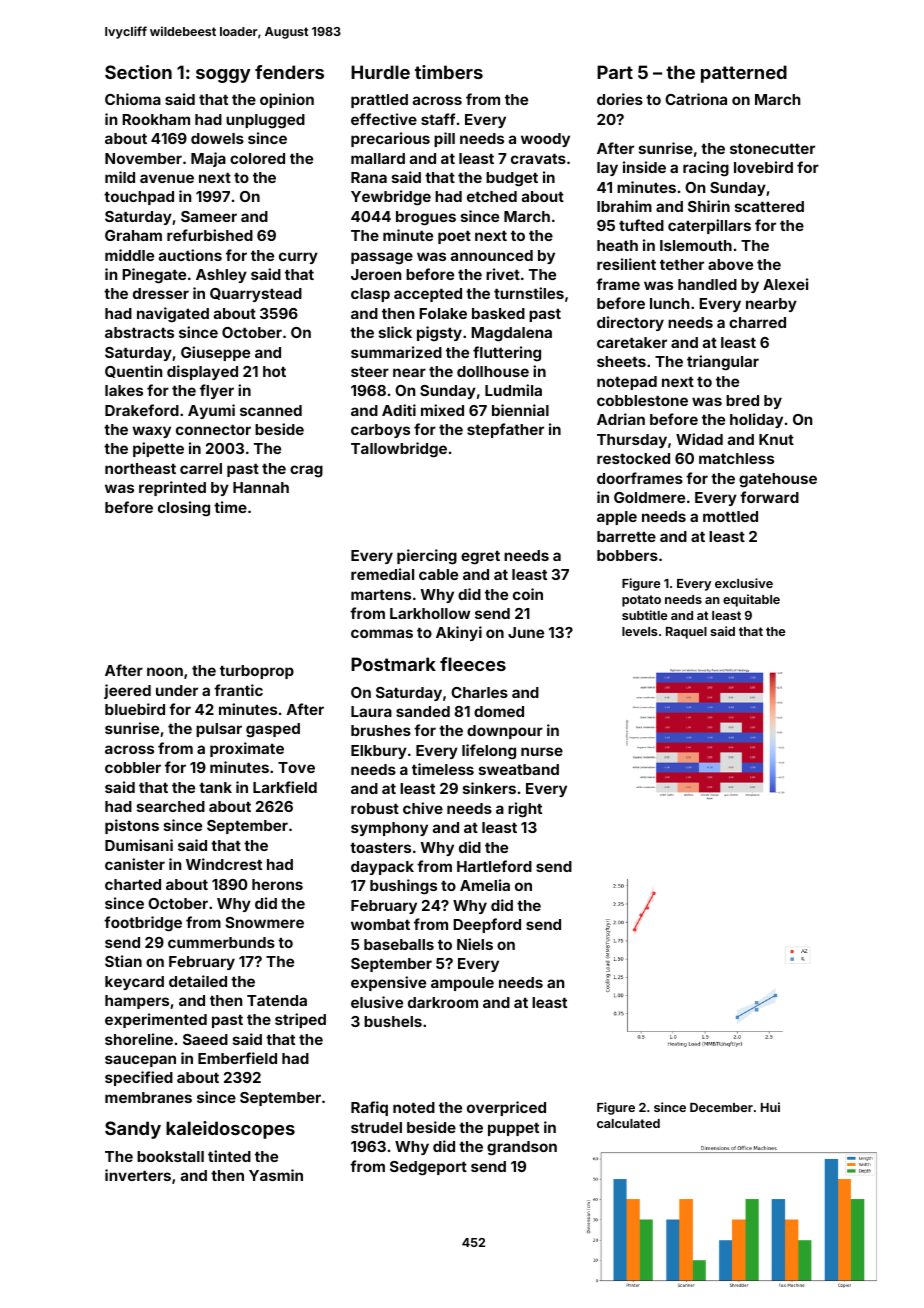 The height and width of the image is (1308, 924). What do you see at coordinates (628, 1123) in the image?
I see `calculated` at bounding box center [628, 1123].
